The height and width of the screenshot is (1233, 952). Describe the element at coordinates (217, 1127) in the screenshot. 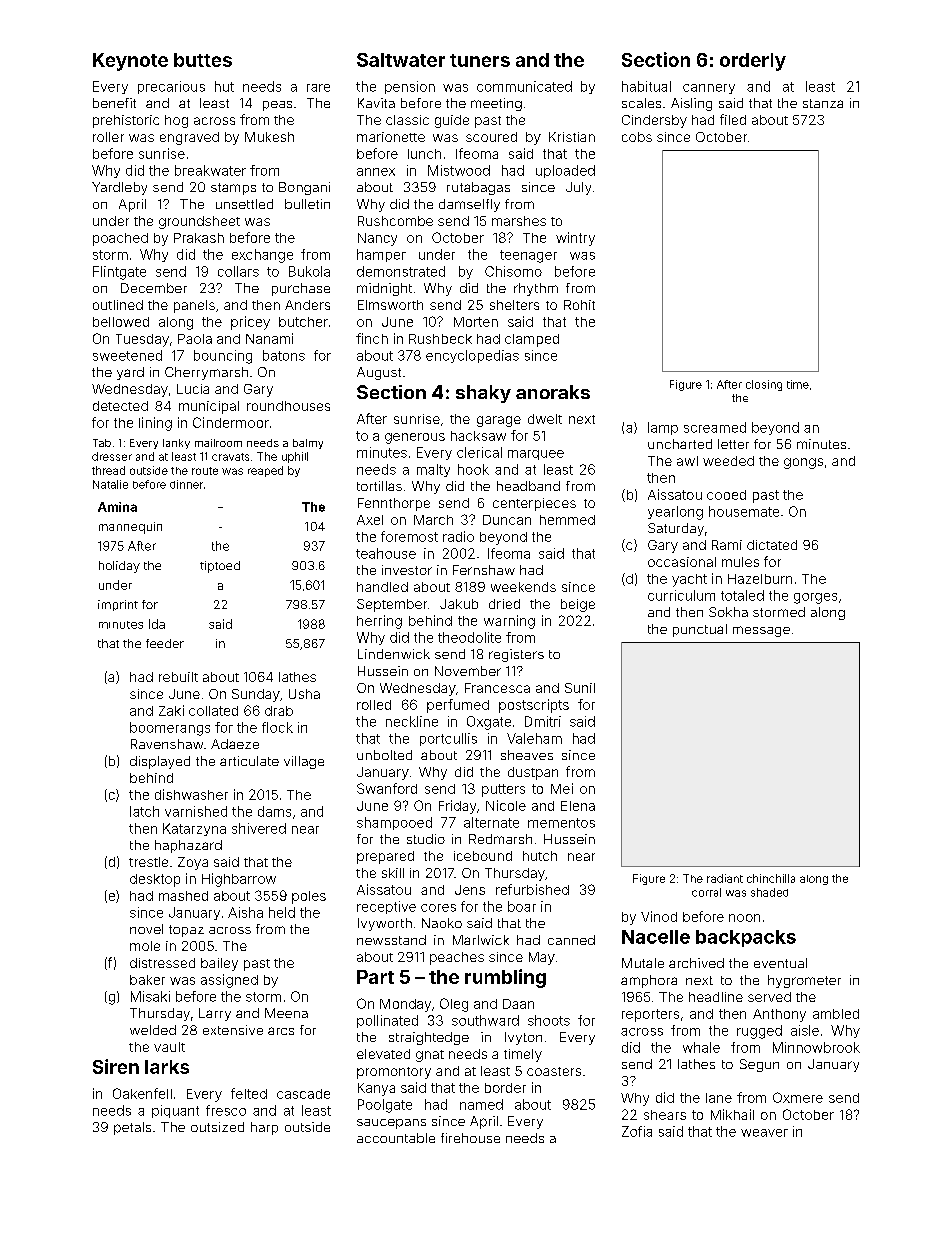

I see `outsized` at that location.
